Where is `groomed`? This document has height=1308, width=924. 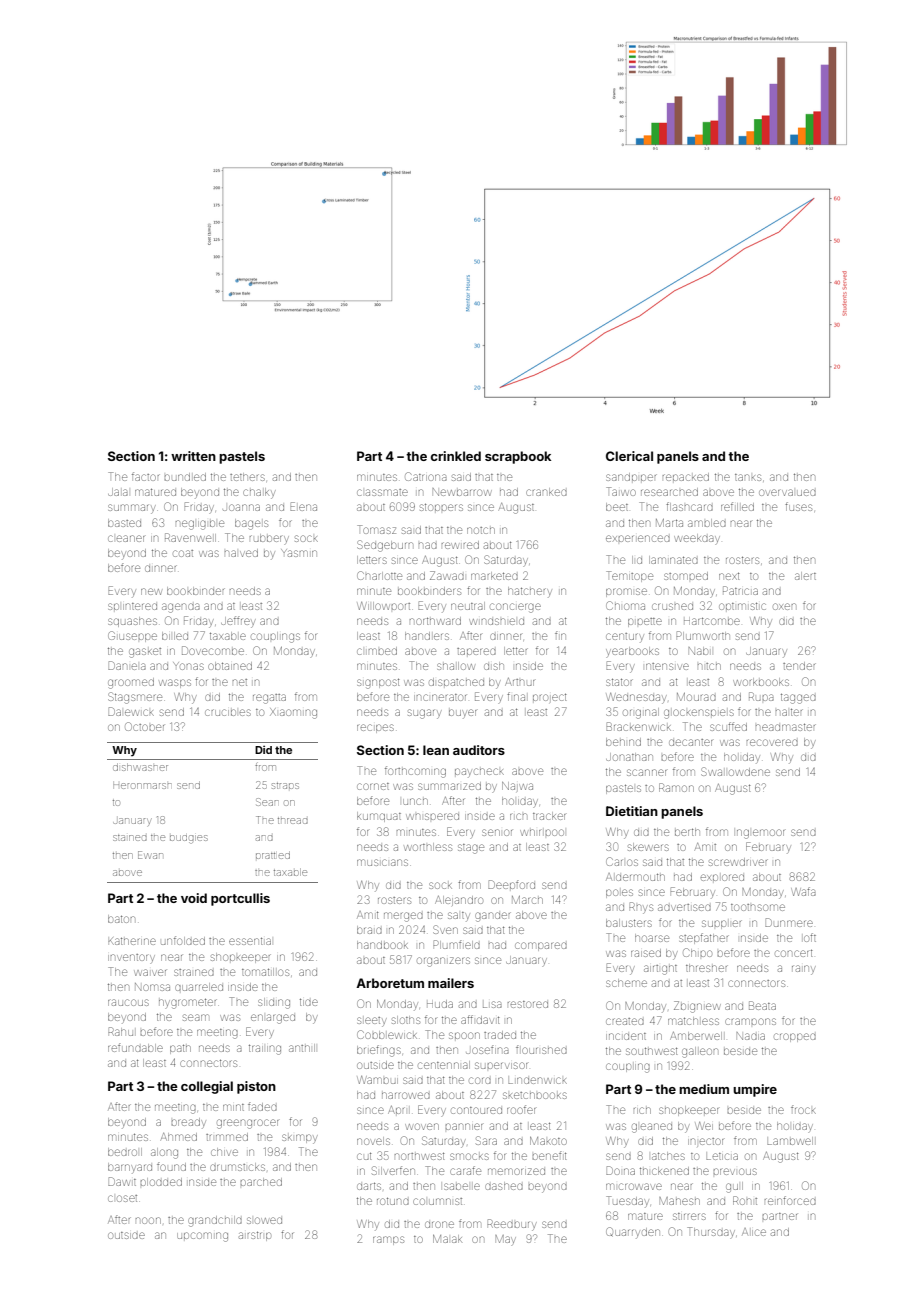 groomed is located at coordinates (131, 683).
